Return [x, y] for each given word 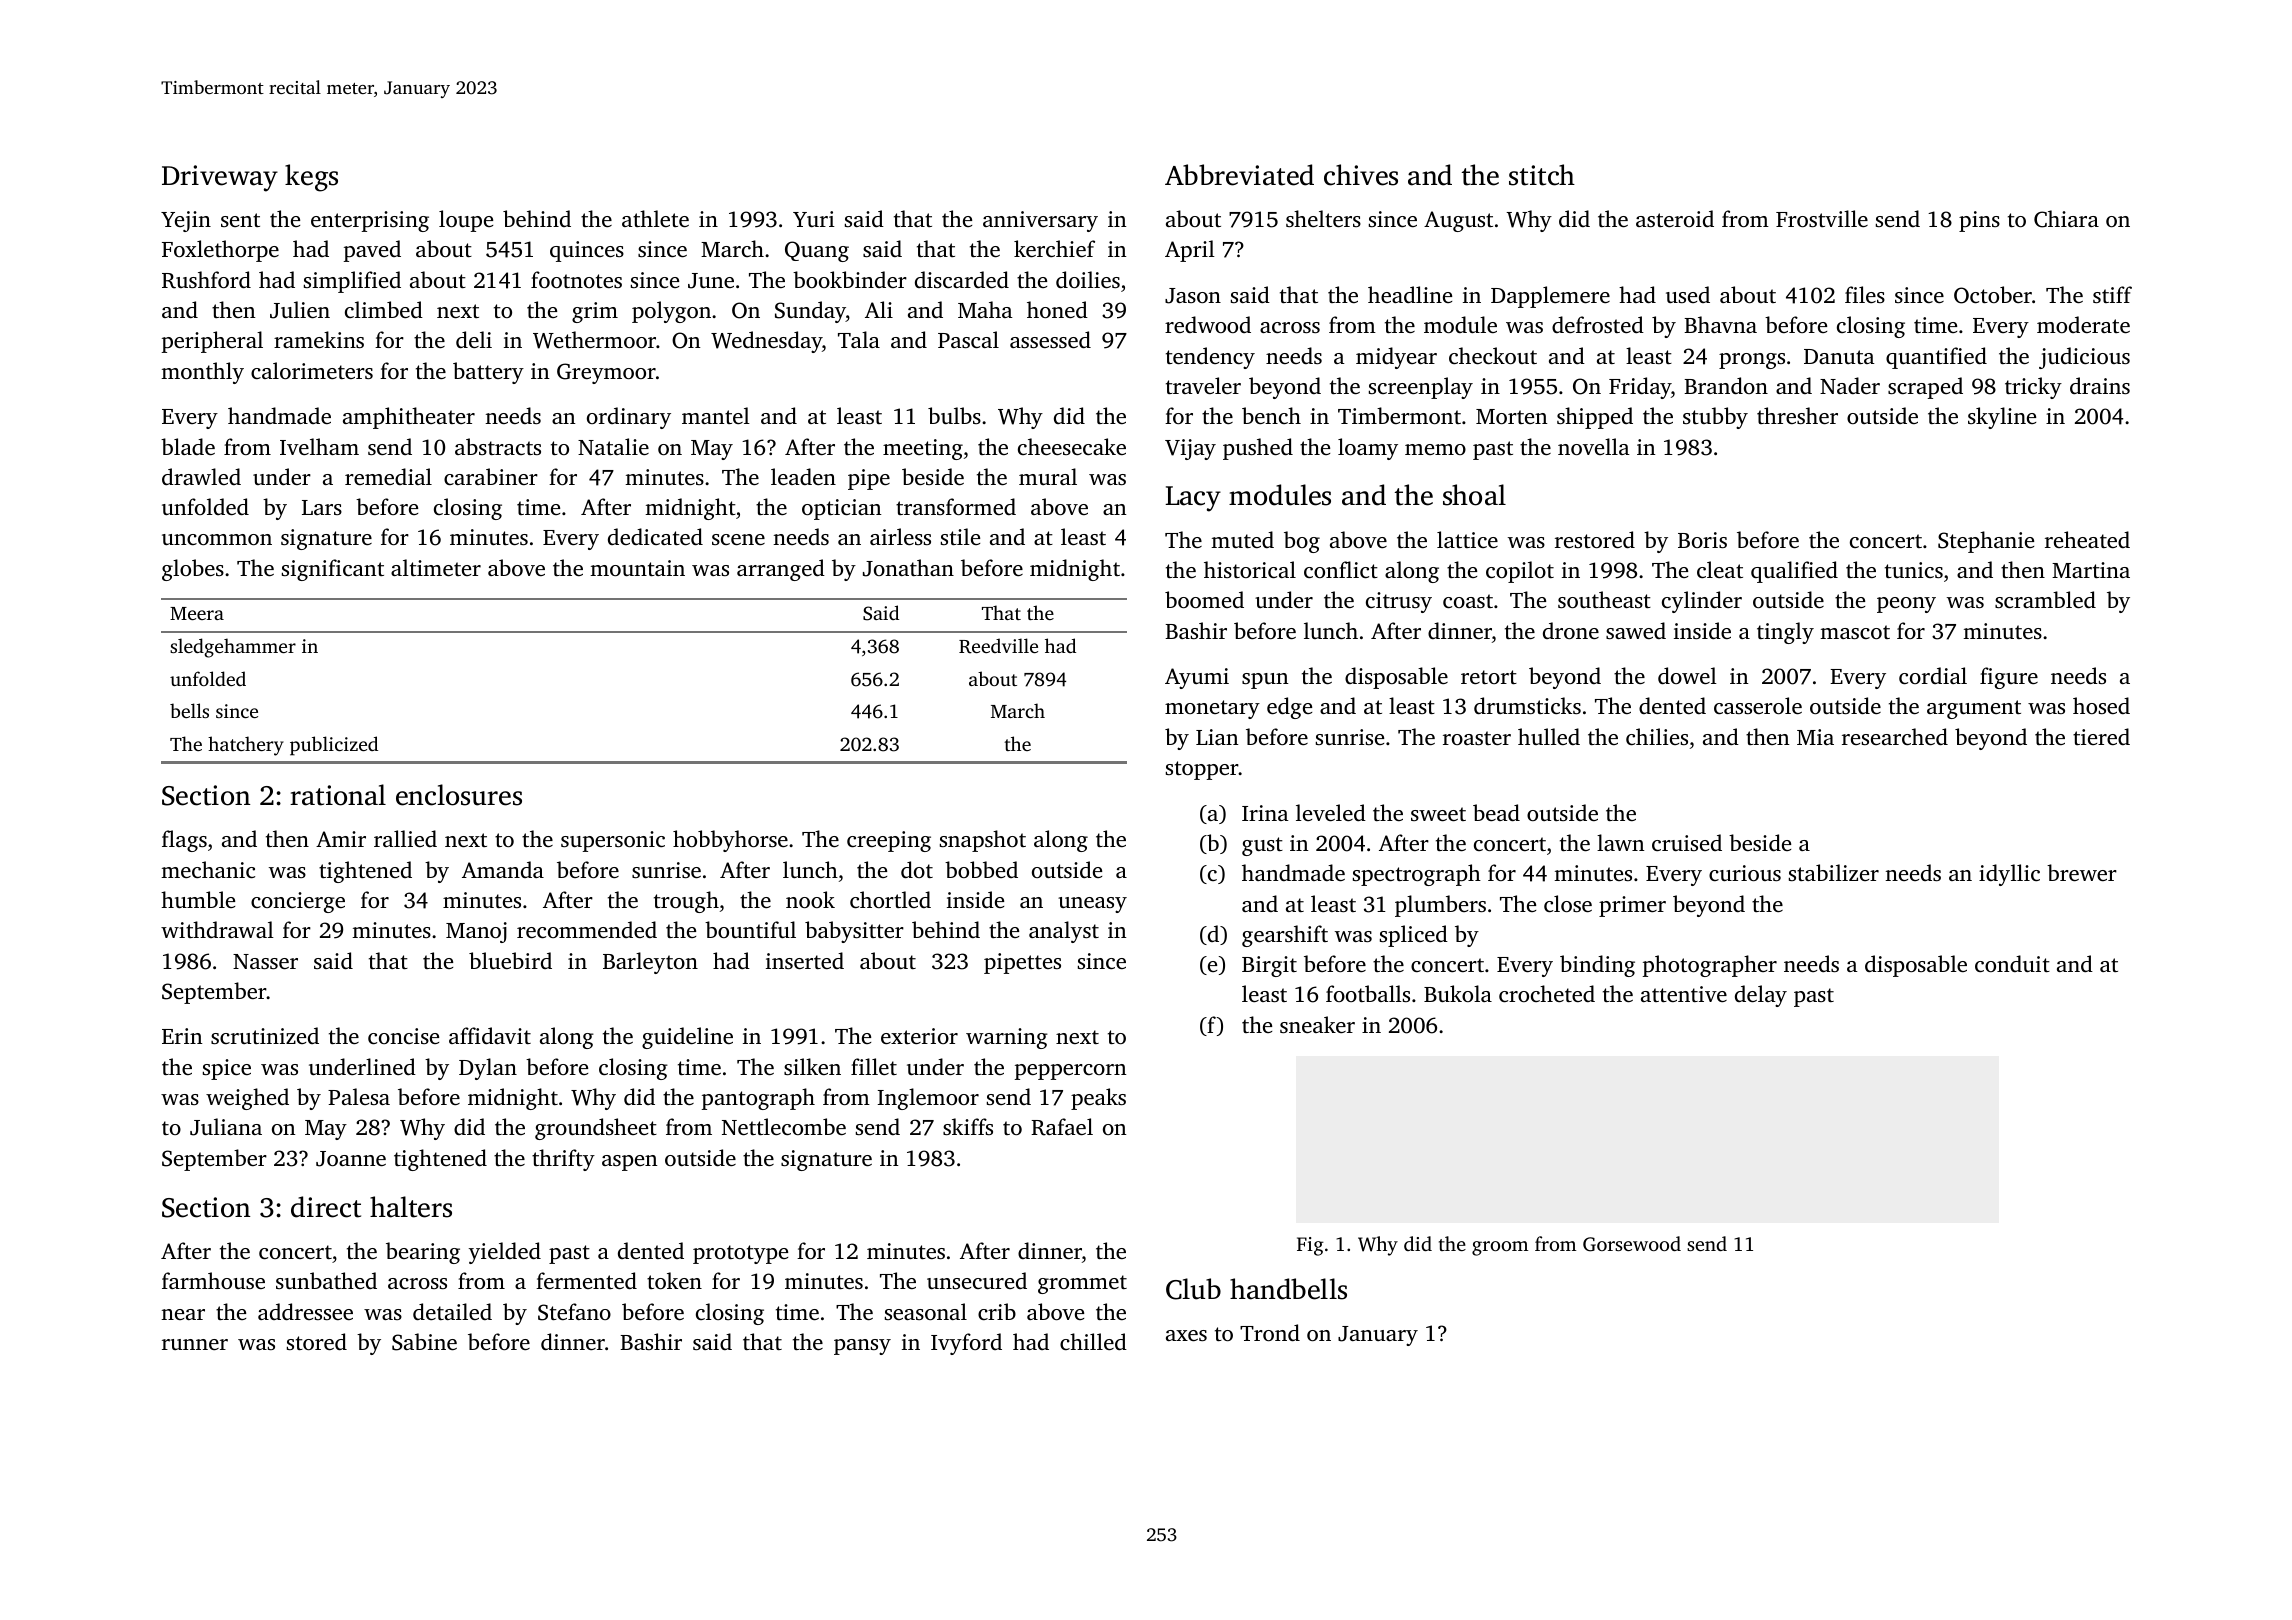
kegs [311, 178]
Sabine [424, 1342]
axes [1186, 1335]
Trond [1270, 1332]
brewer [2082, 872]
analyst [1064, 932]
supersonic [613, 841]
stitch [1542, 175]
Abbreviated [1239, 175]
